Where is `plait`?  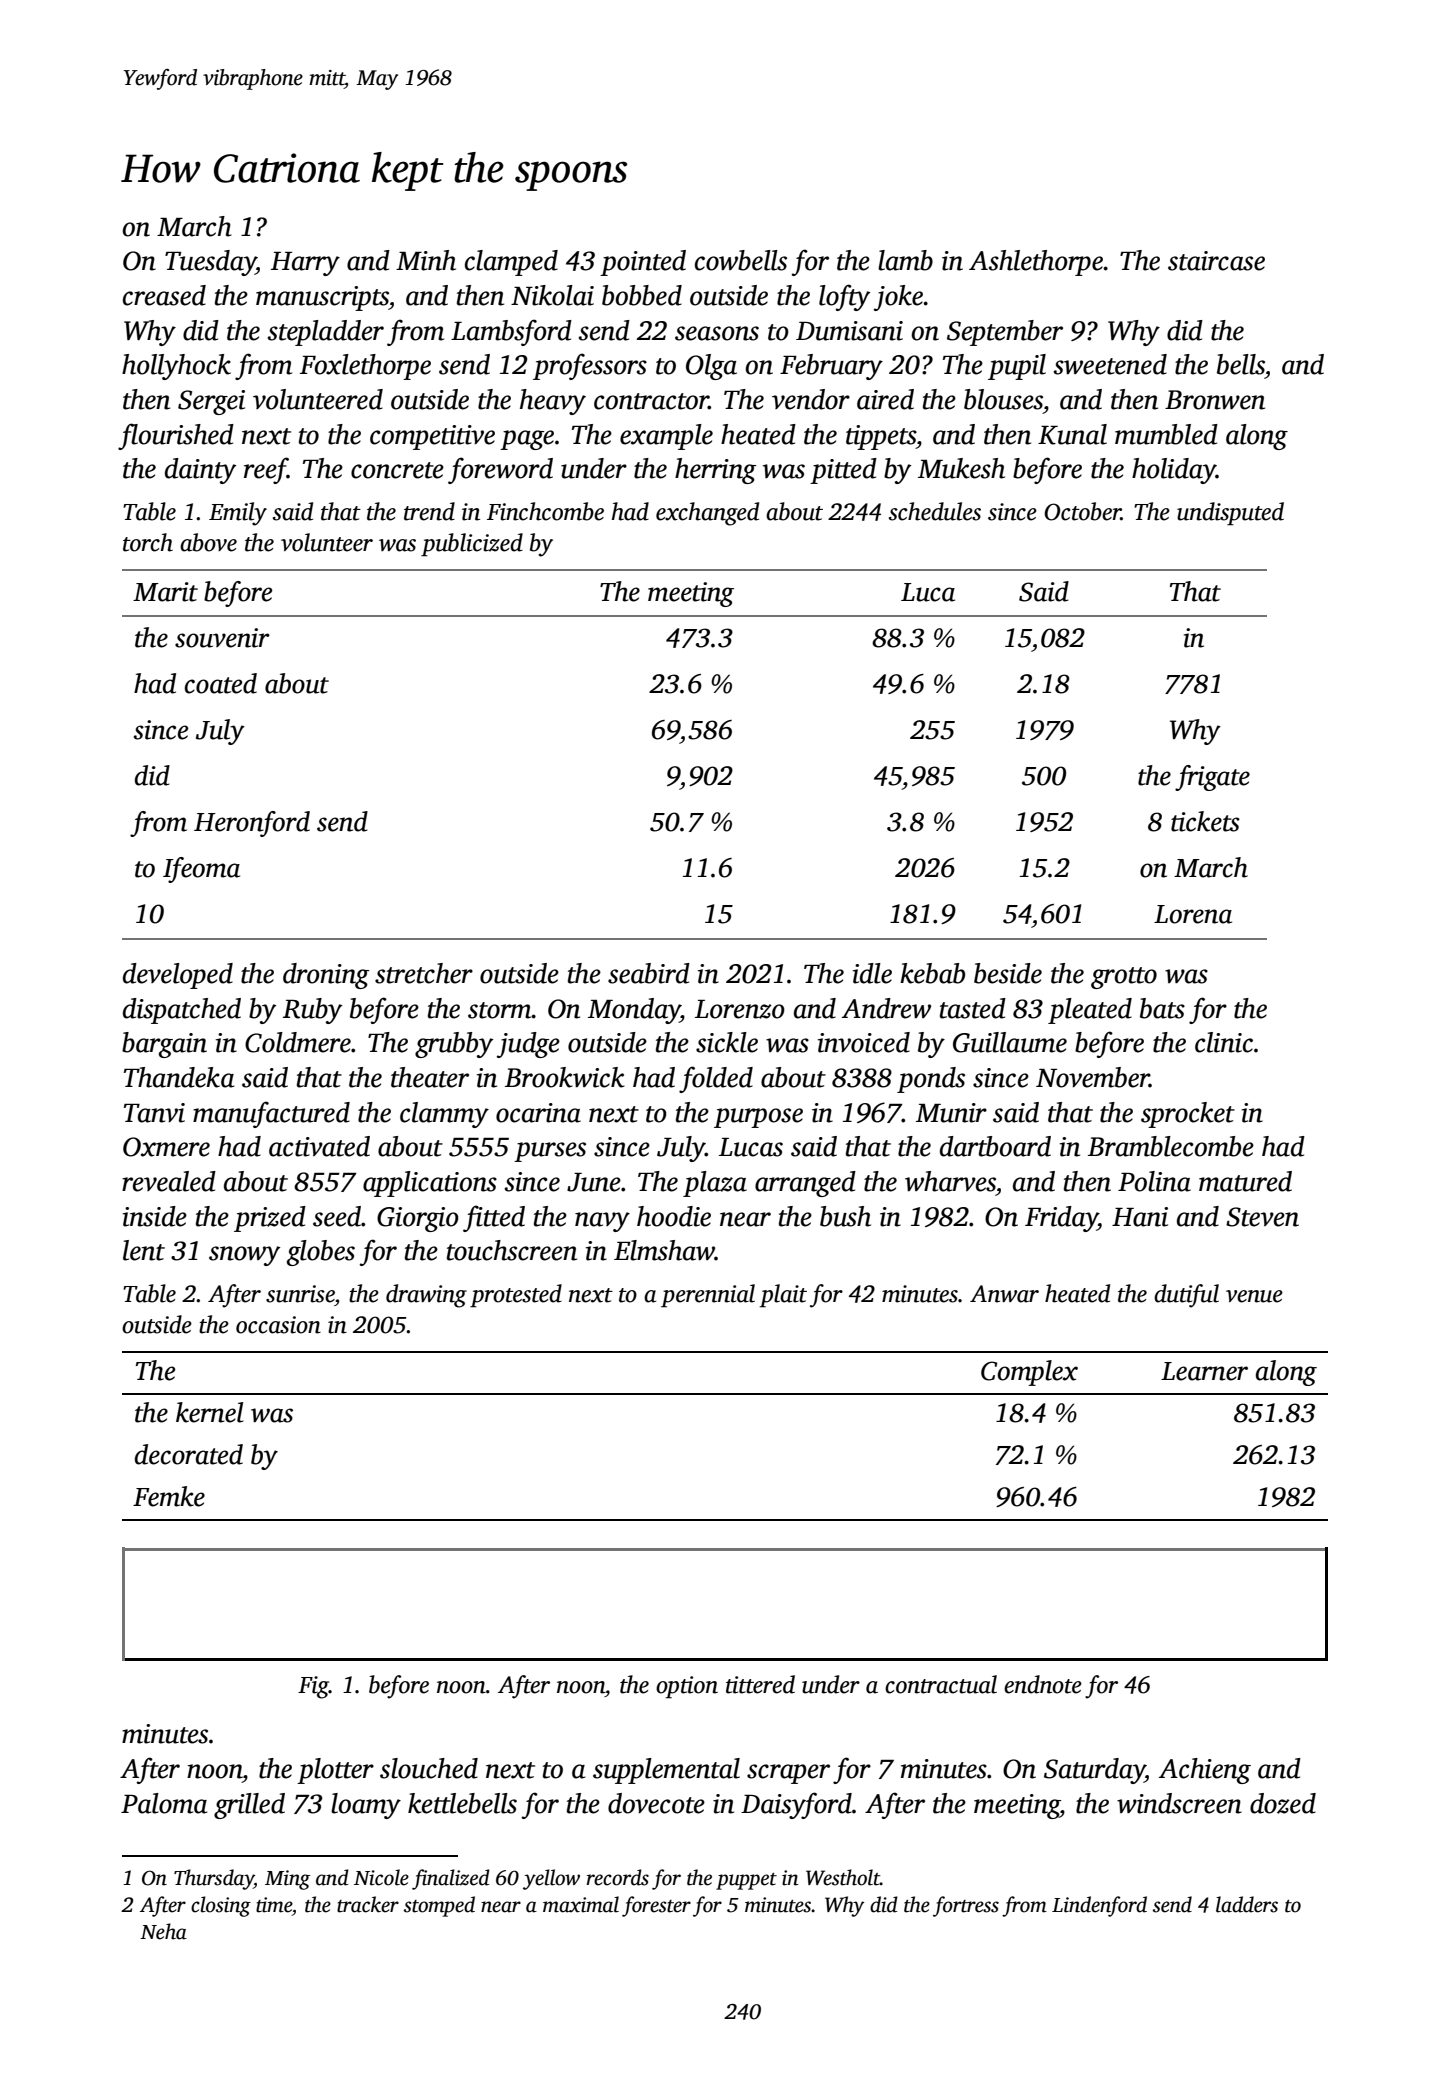 plait is located at coordinates (783, 1296).
